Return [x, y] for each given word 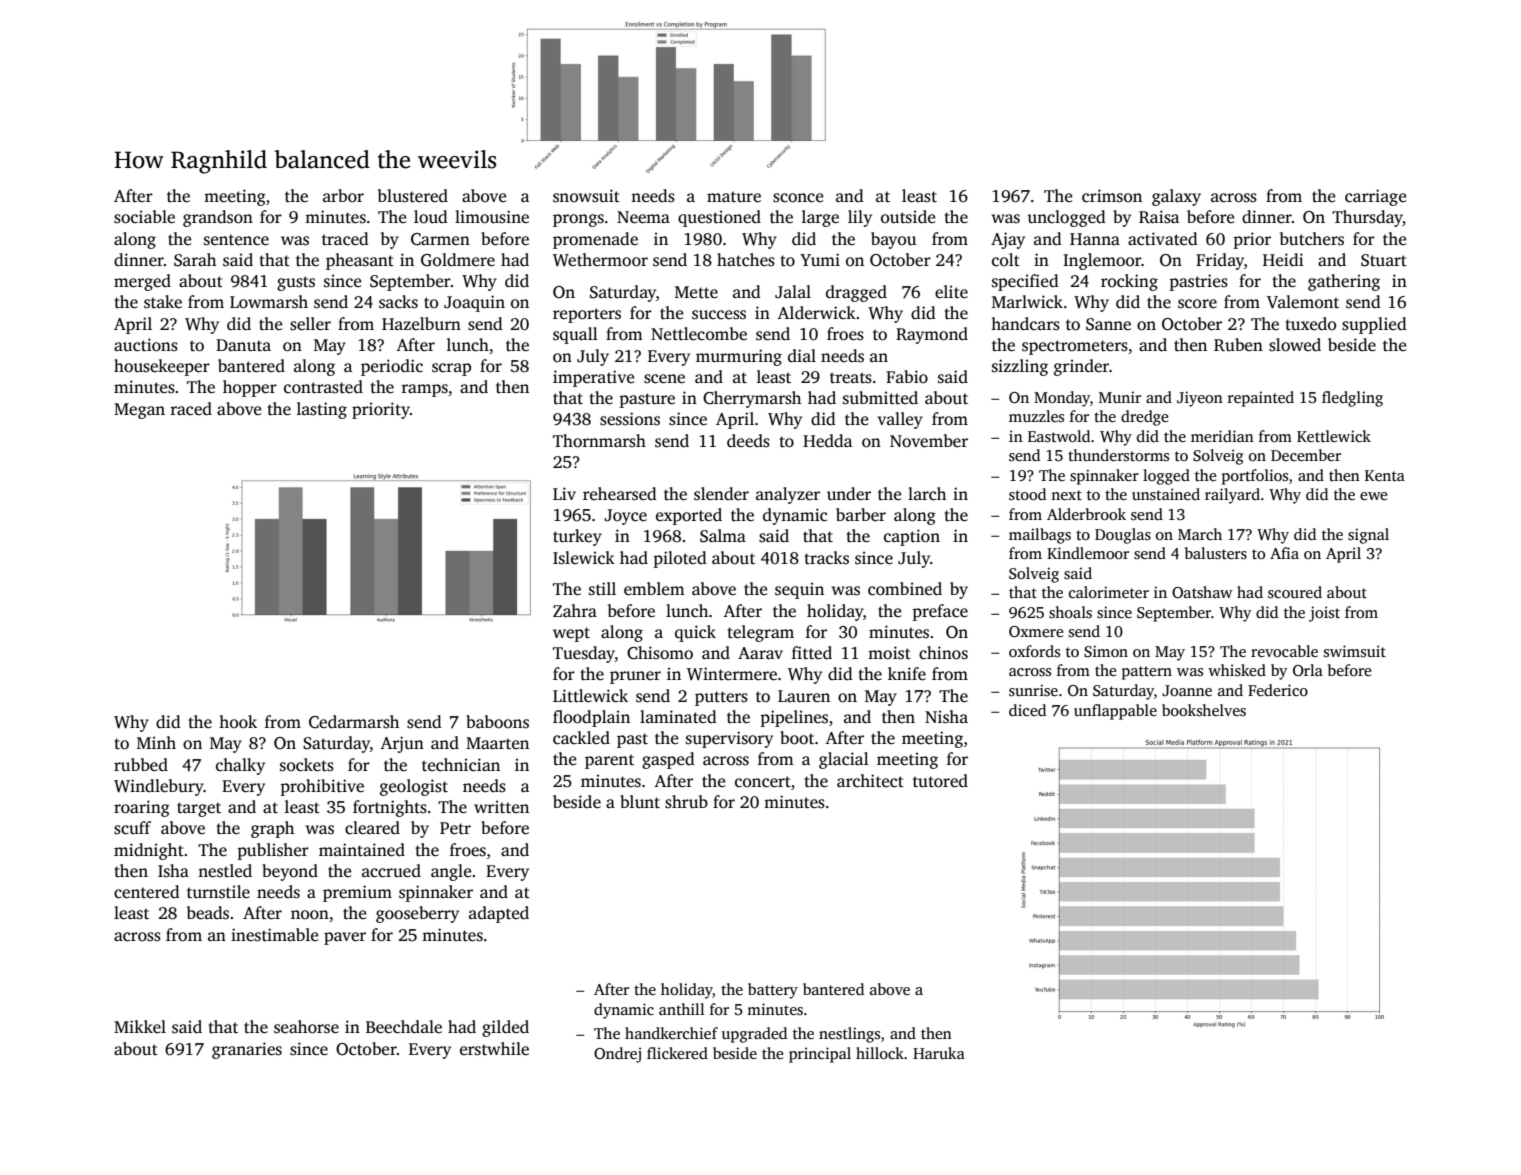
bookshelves [1204, 710]
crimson [1112, 196]
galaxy [1176, 197]
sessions [630, 419]
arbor [343, 196]
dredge [1144, 418]
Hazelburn [421, 323]
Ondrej [617, 1055]
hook [238, 722]
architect [870, 781]
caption [912, 537]
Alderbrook [1086, 514]
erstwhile [494, 1049]
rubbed [141, 765]
